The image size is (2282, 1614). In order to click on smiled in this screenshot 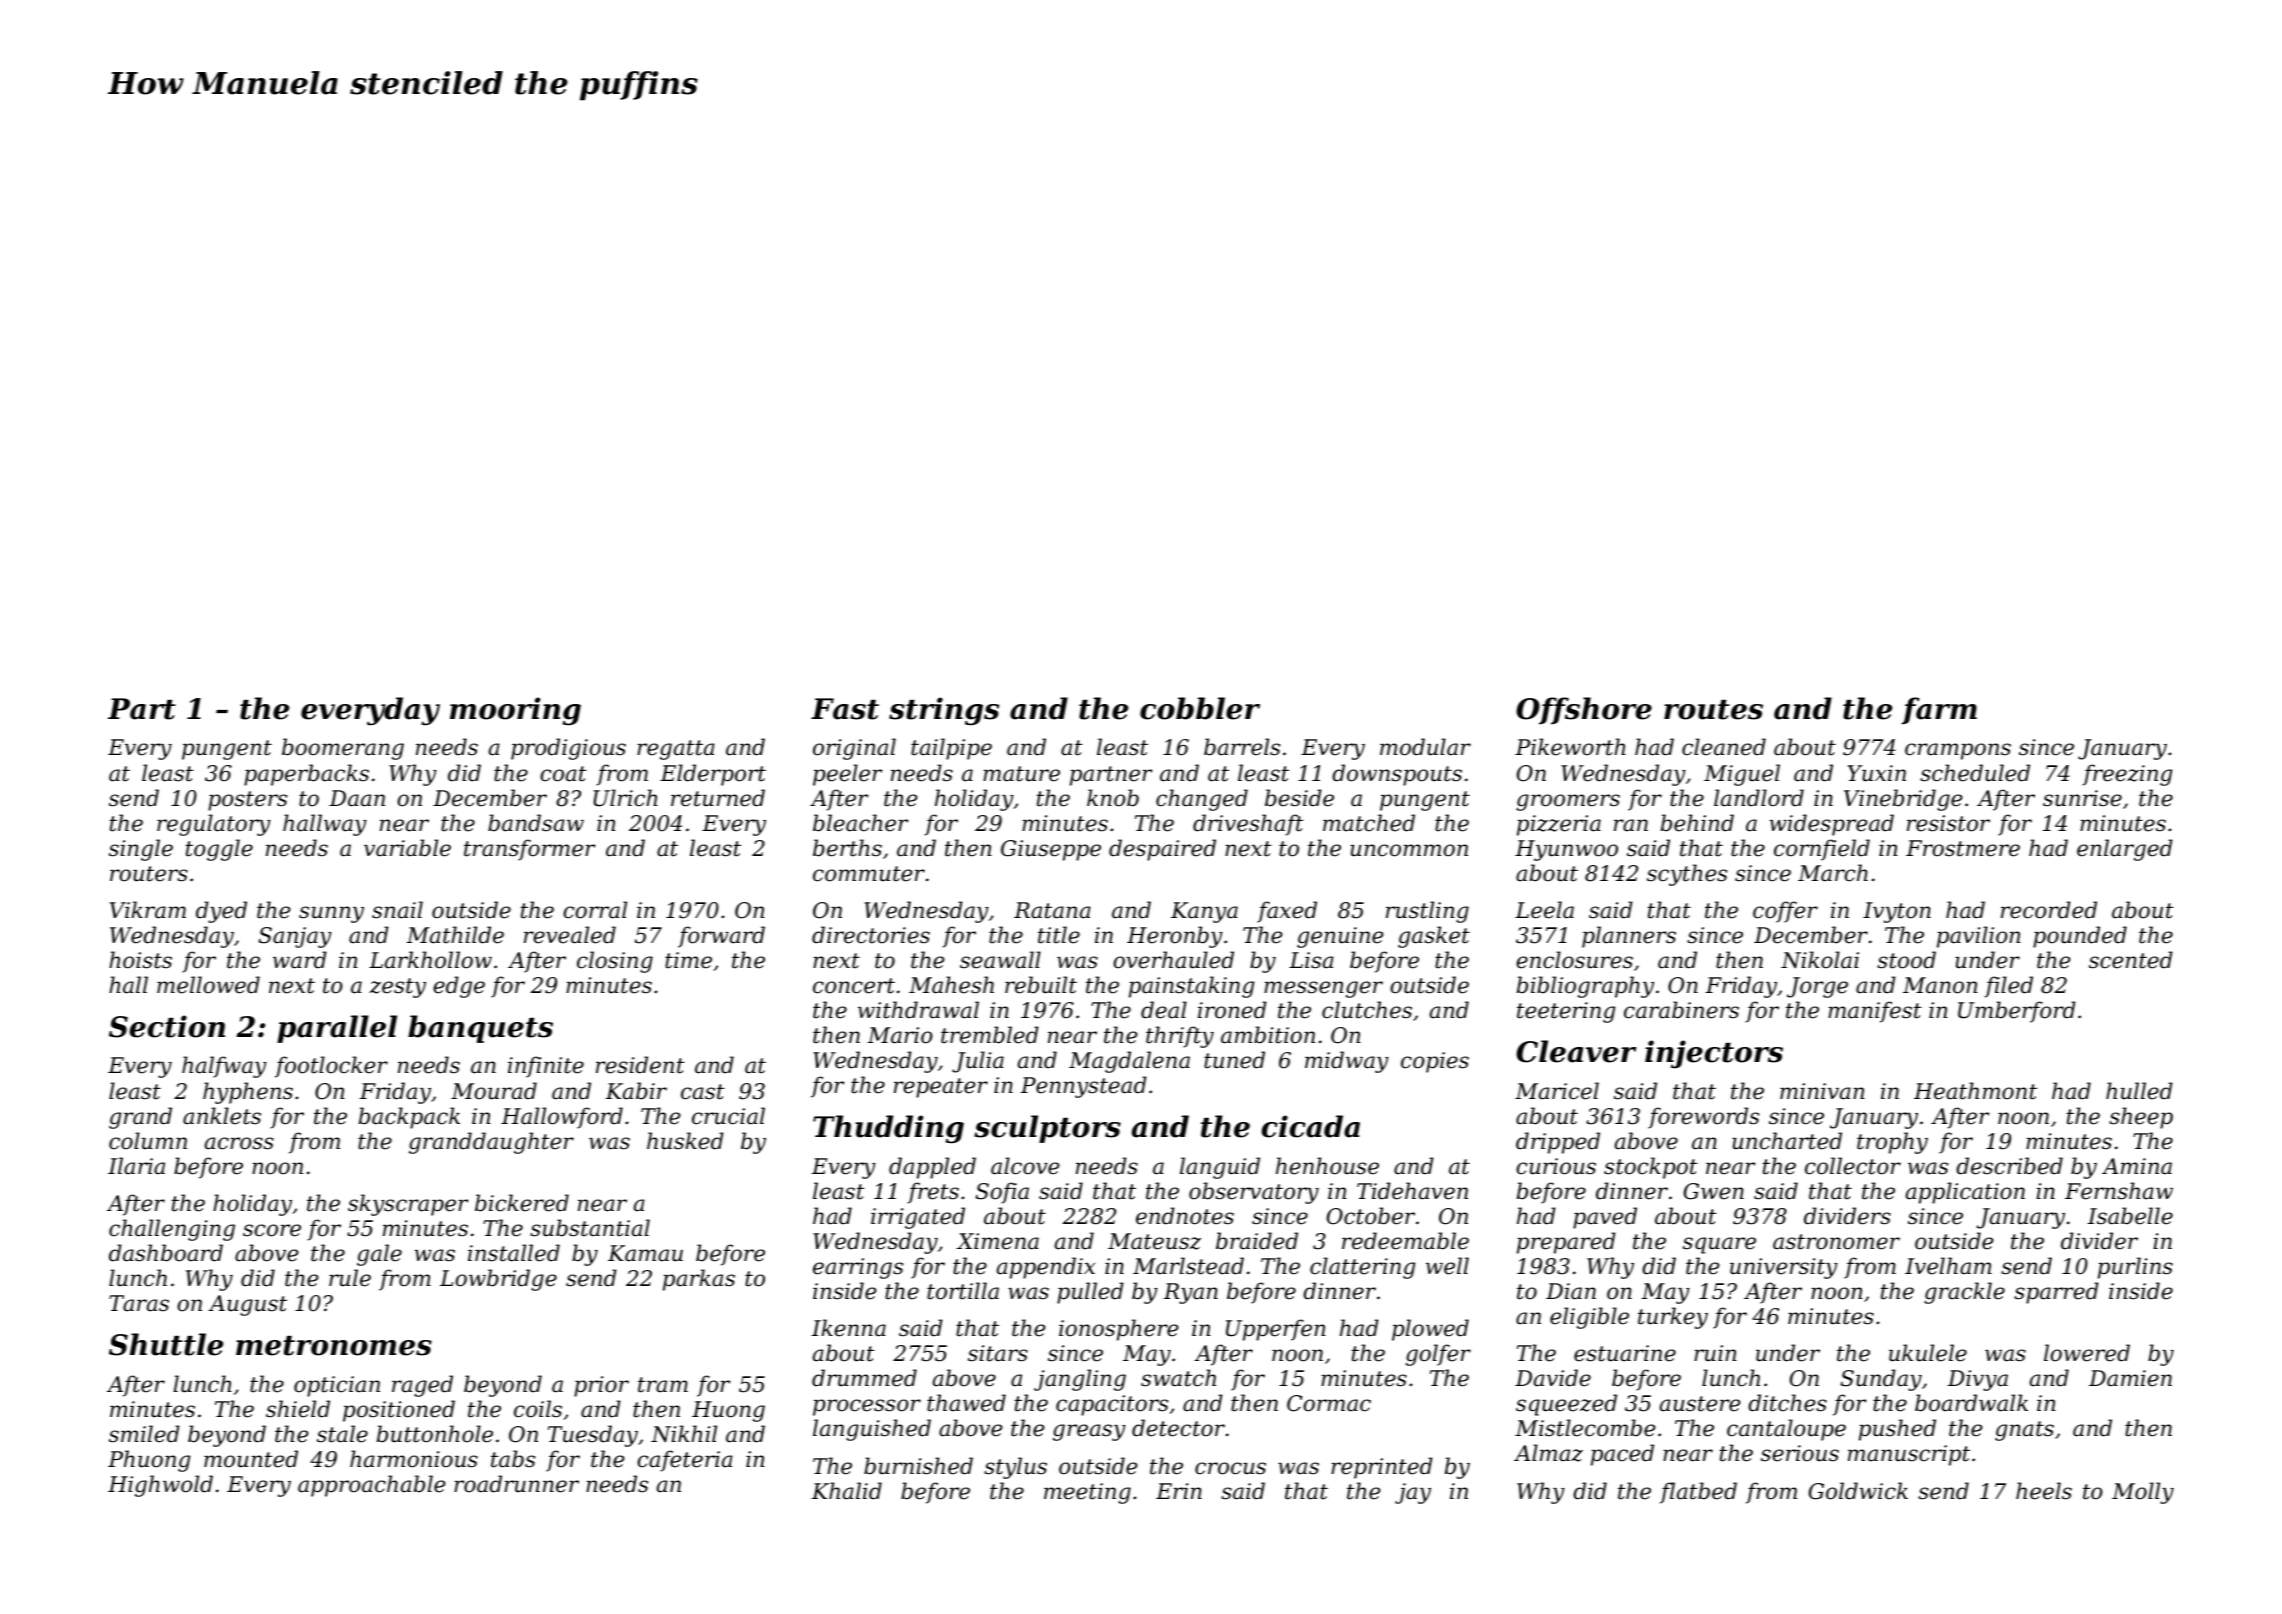, I will do `click(144, 1434)`.
